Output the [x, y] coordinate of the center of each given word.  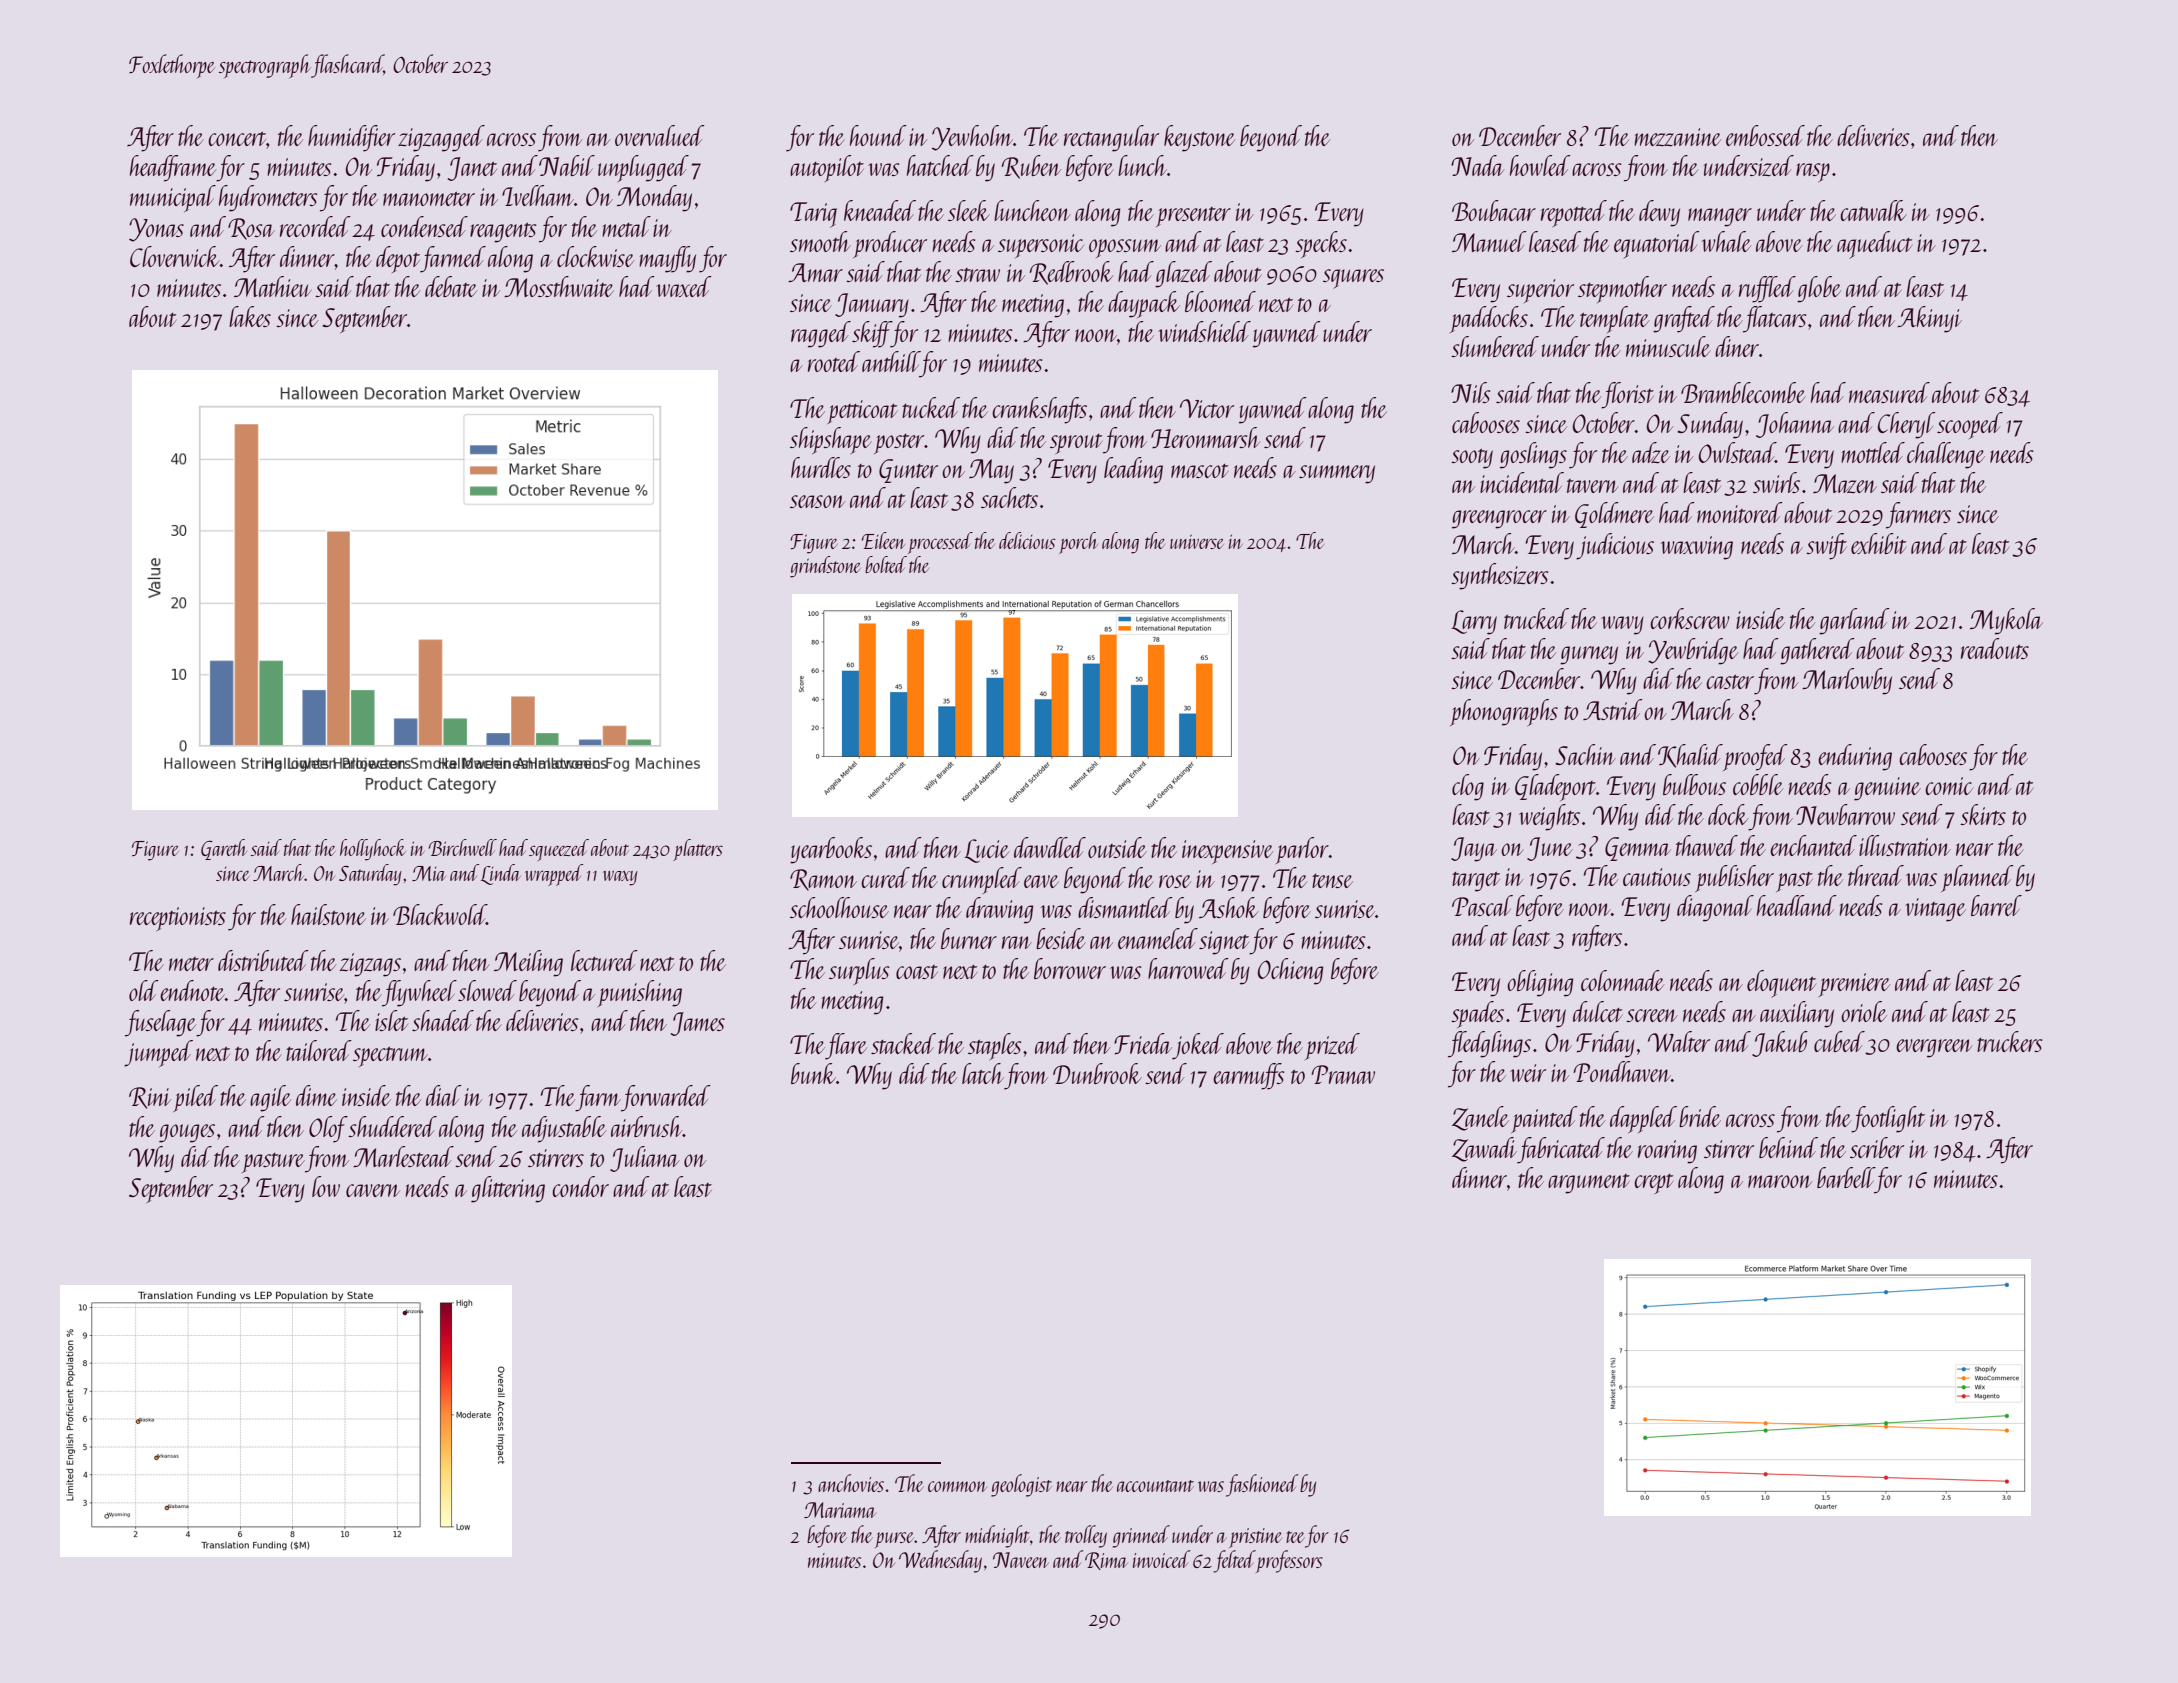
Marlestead [403, 1156]
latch [983, 1073]
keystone [1199, 138]
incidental [1522, 482]
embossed [1765, 135]
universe [1197, 541]
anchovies [851, 1483]
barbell [1846, 1177]
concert [237, 139]
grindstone [825, 567]
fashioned [1262, 1485]
